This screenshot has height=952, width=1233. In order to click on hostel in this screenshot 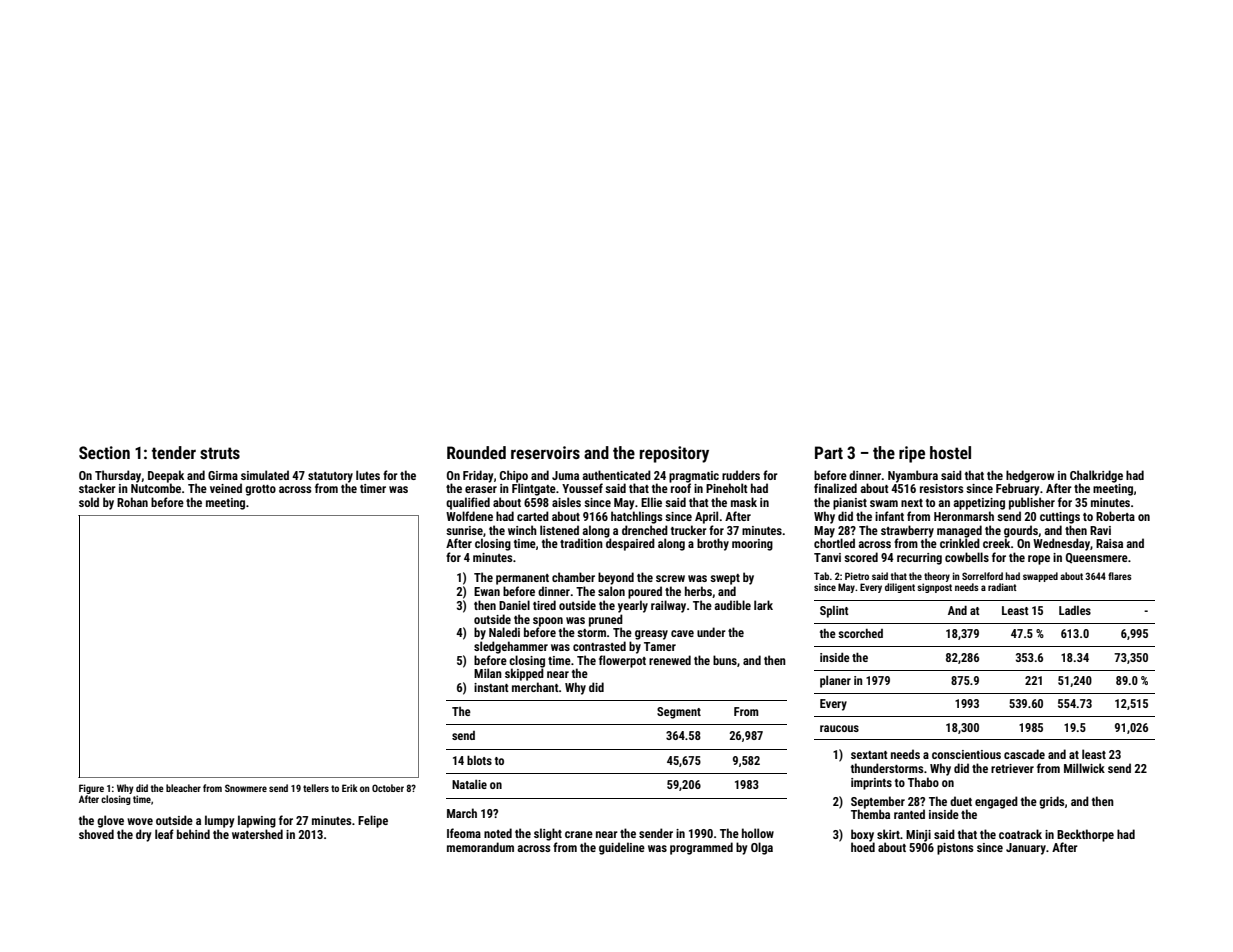, I will do `click(950, 452)`.
